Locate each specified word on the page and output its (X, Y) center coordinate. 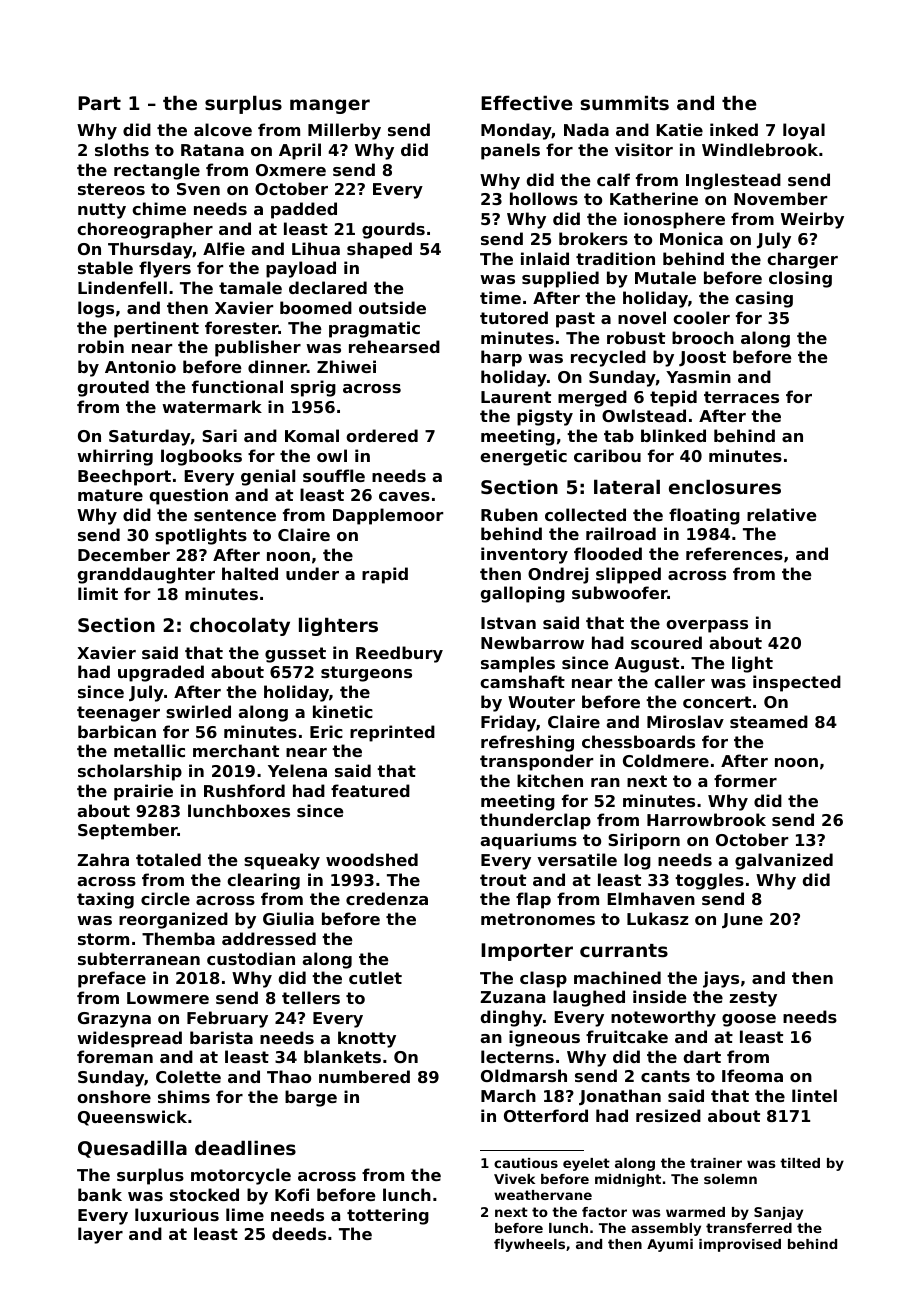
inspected (797, 683)
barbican (117, 731)
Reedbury (399, 654)
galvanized (784, 861)
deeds (299, 1233)
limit (98, 593)
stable (105, 267)
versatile (577, 859)
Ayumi (670, 1245)
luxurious (177, 1214)
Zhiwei (346, 366)
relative (782, 514)
